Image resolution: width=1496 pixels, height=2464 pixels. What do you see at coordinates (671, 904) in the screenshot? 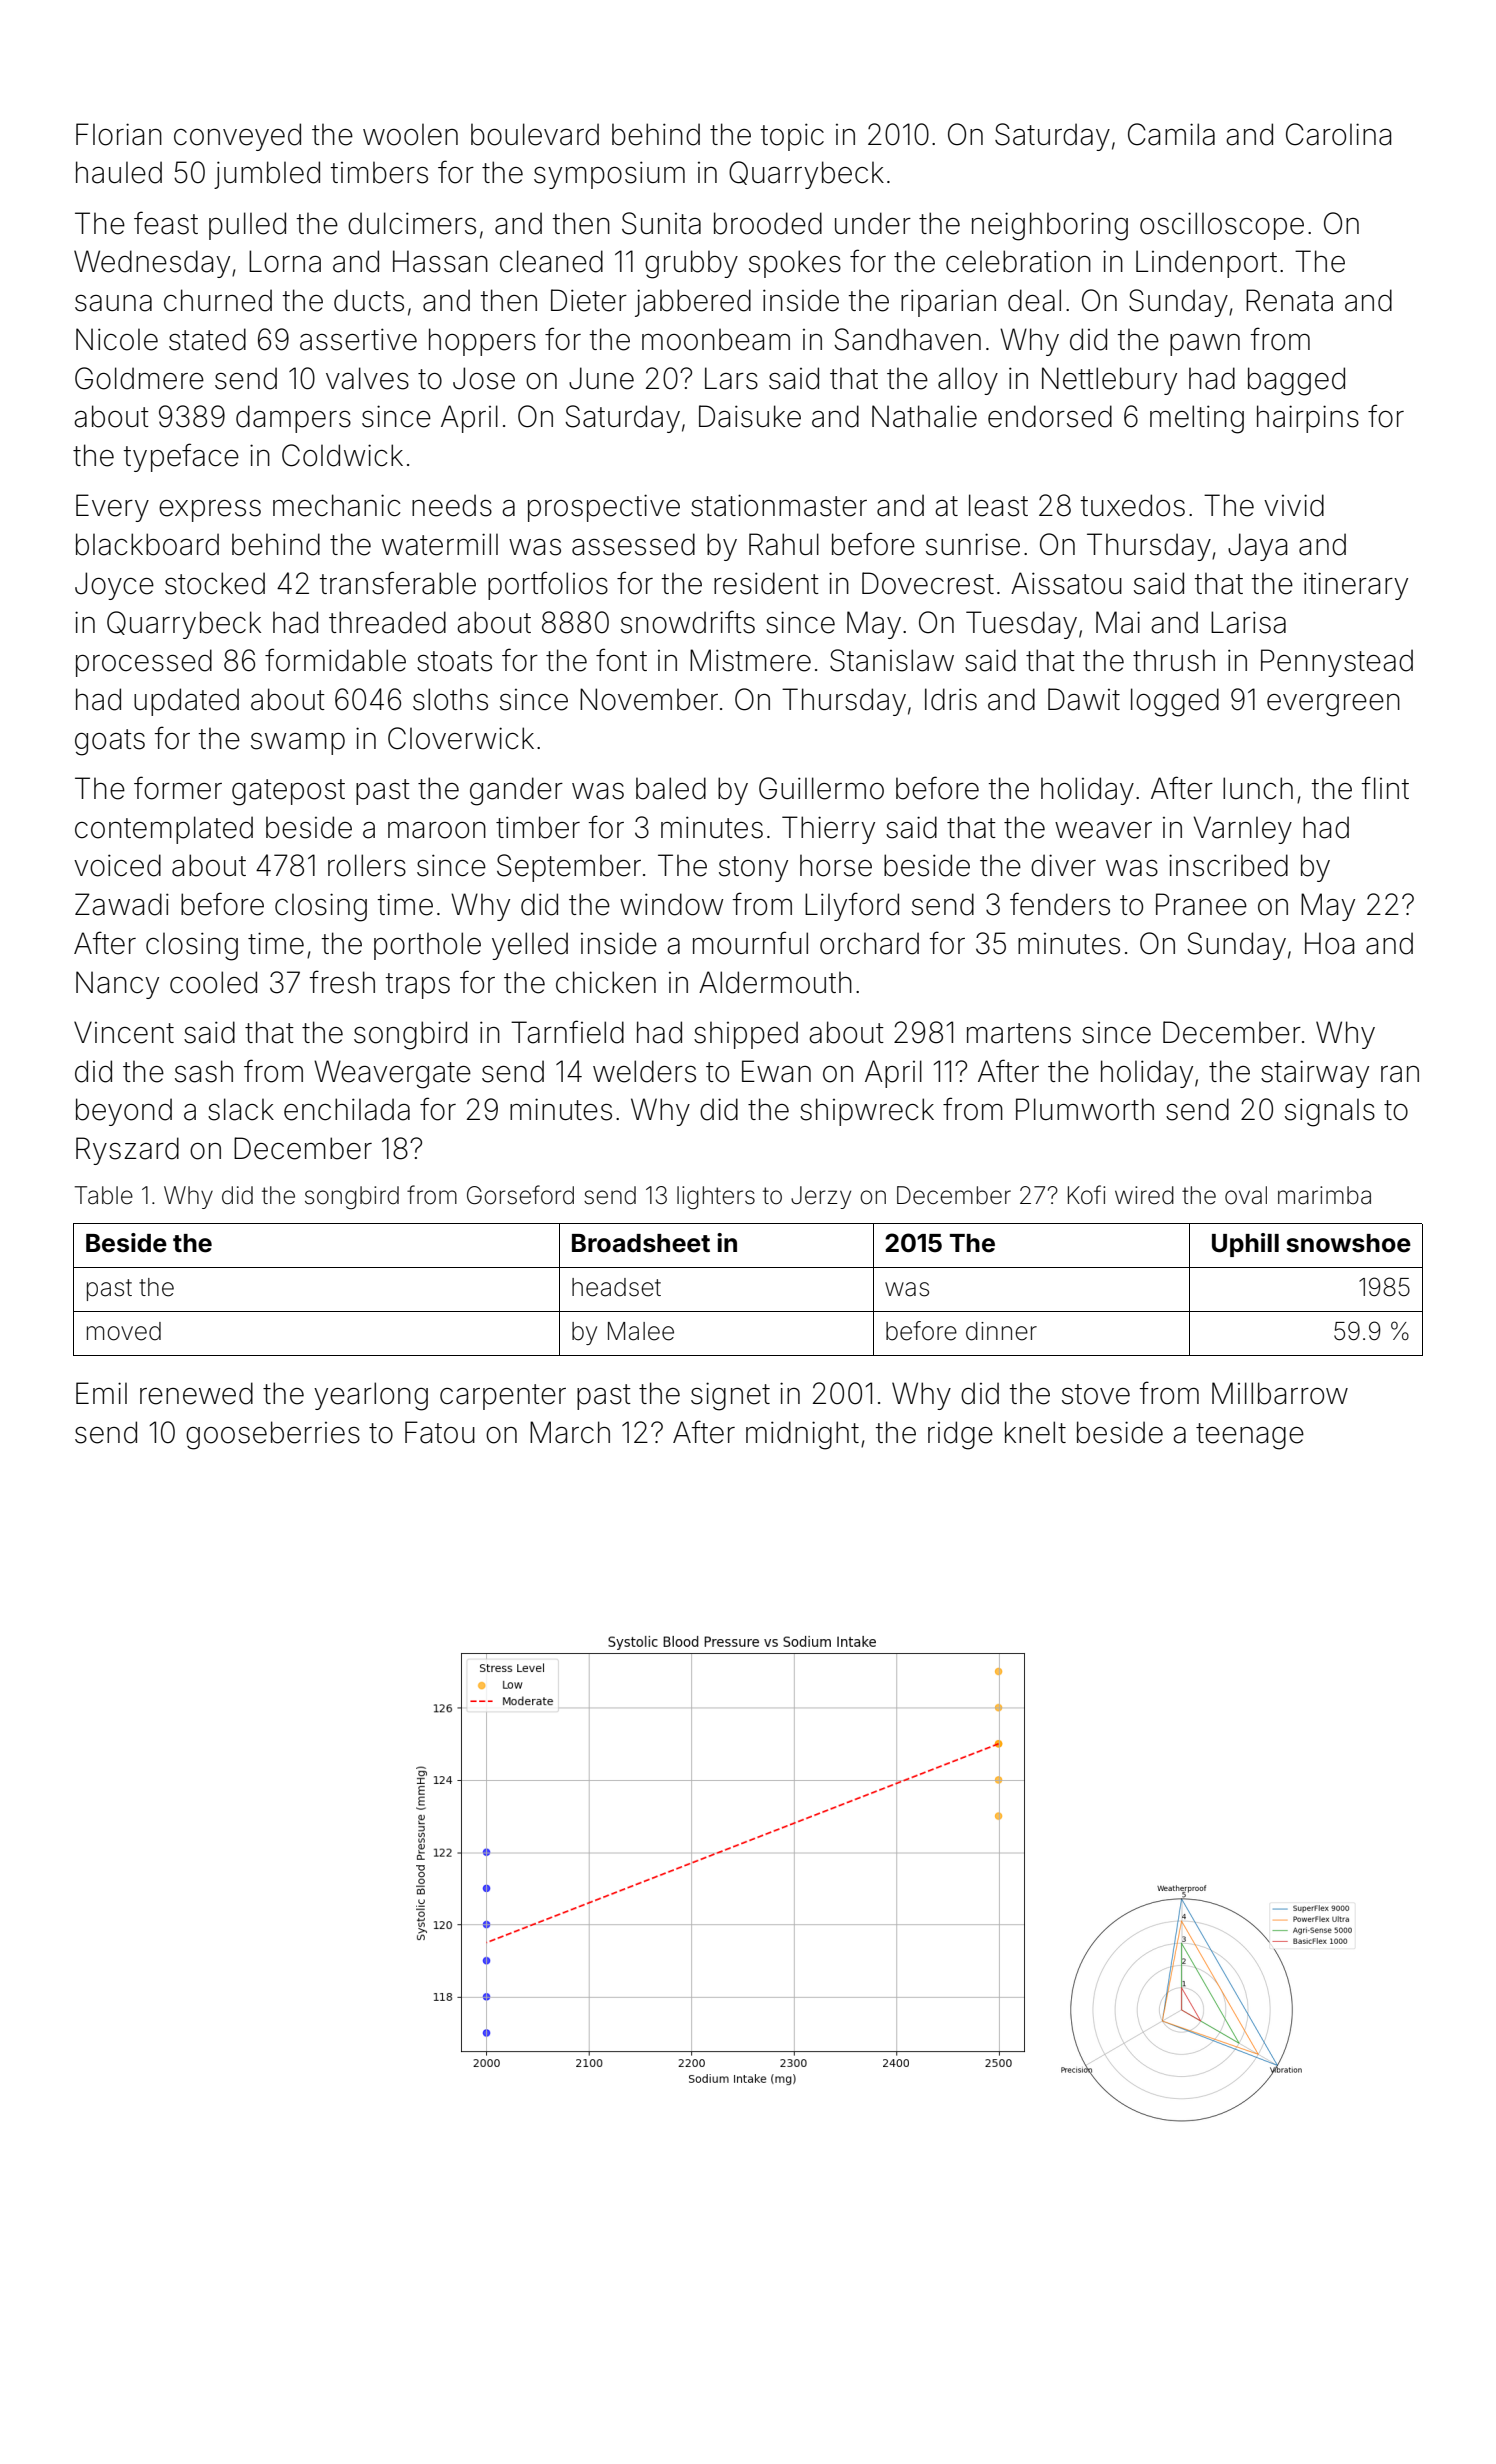
I see `window` at bounding box center [671, 904].
